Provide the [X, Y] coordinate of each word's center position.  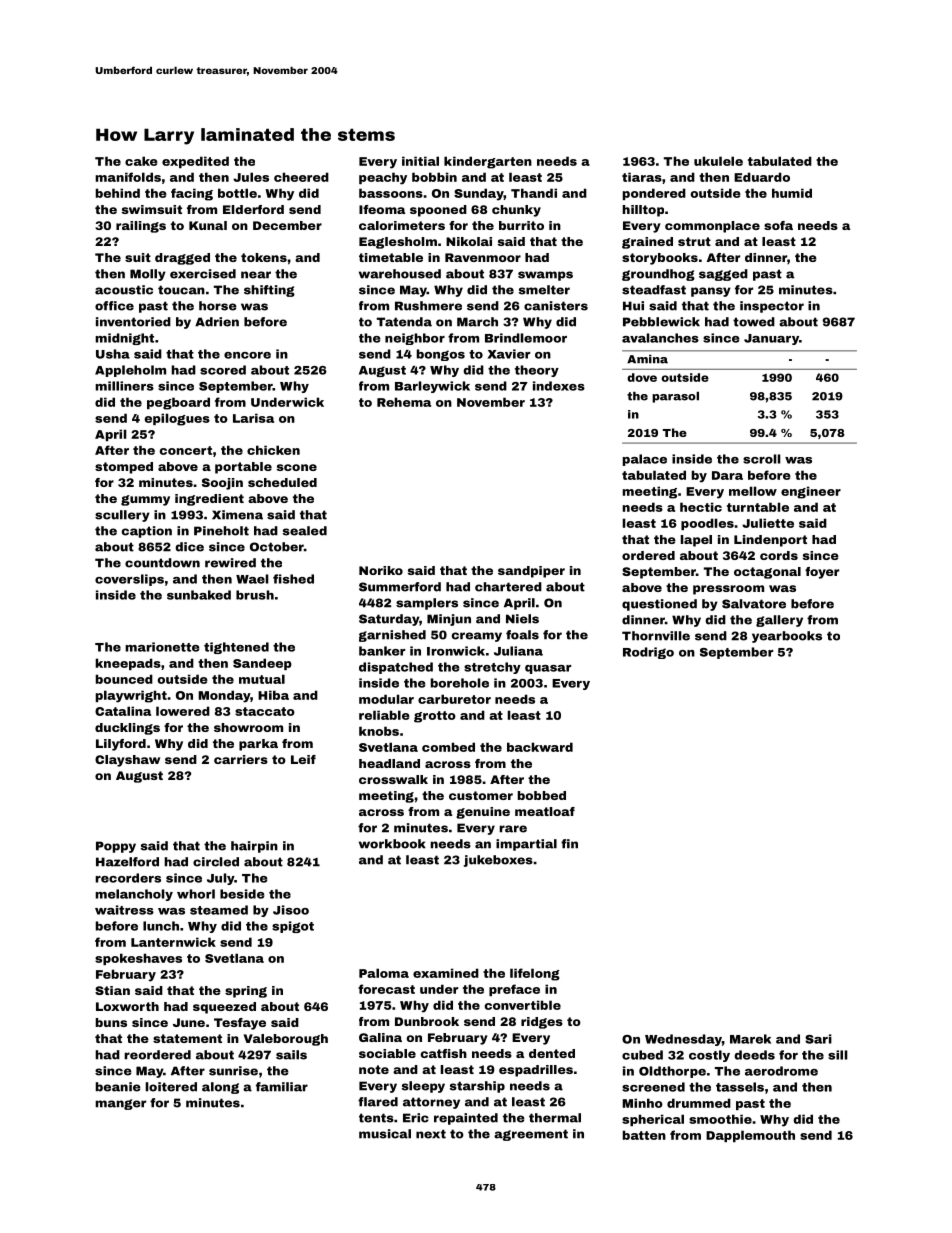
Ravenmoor [483, 257]
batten [644, 1135]
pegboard [178, 403]
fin [569, 844]
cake [141, 161]
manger [120, 1104]
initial [420, 161]
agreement [531, 1135]
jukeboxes [498, 861]
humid [792, 193]
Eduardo [762, 177]
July [221, 879]
